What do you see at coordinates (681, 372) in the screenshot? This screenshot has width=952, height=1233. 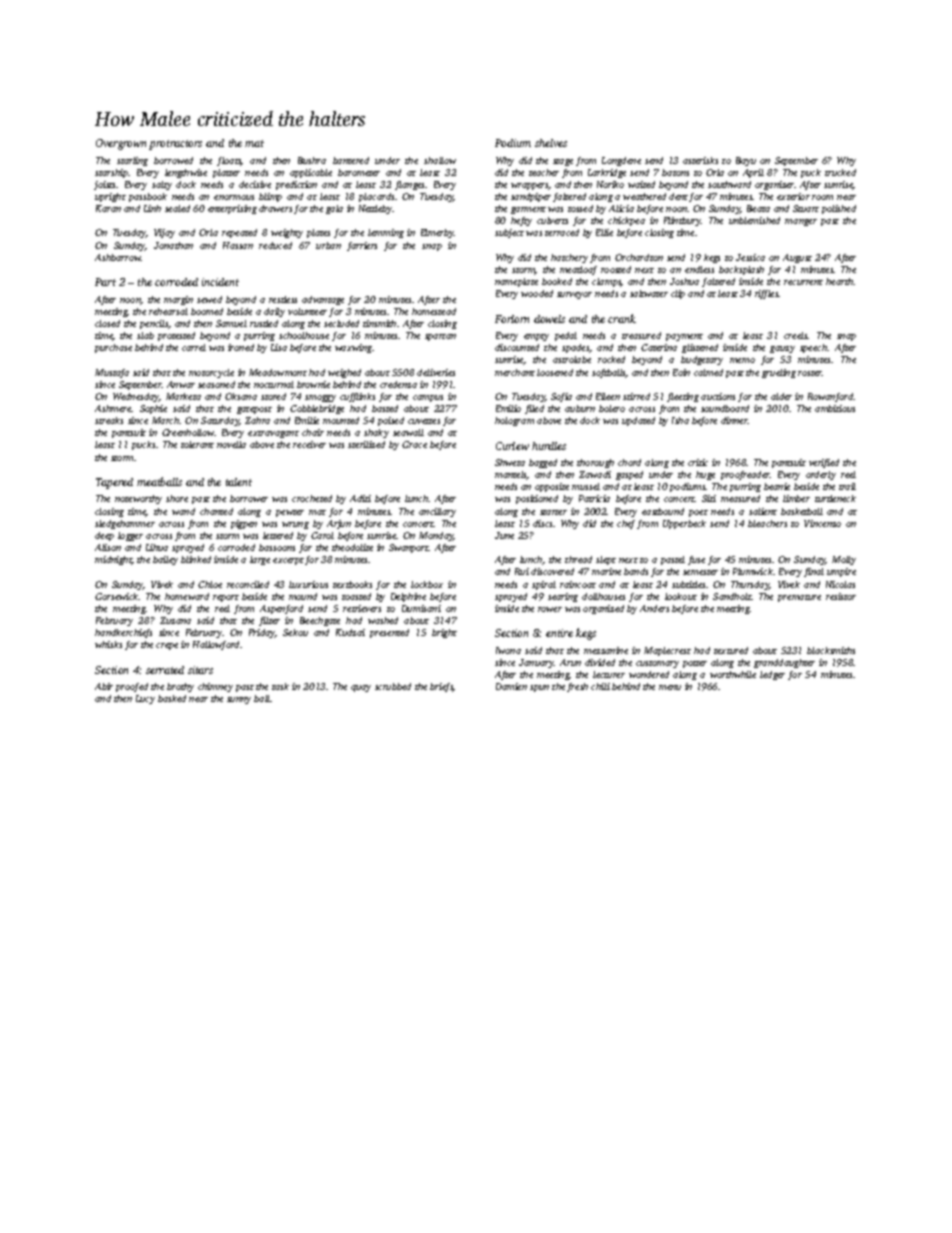 I see `Eoin` at bounding box center [681, 372].
